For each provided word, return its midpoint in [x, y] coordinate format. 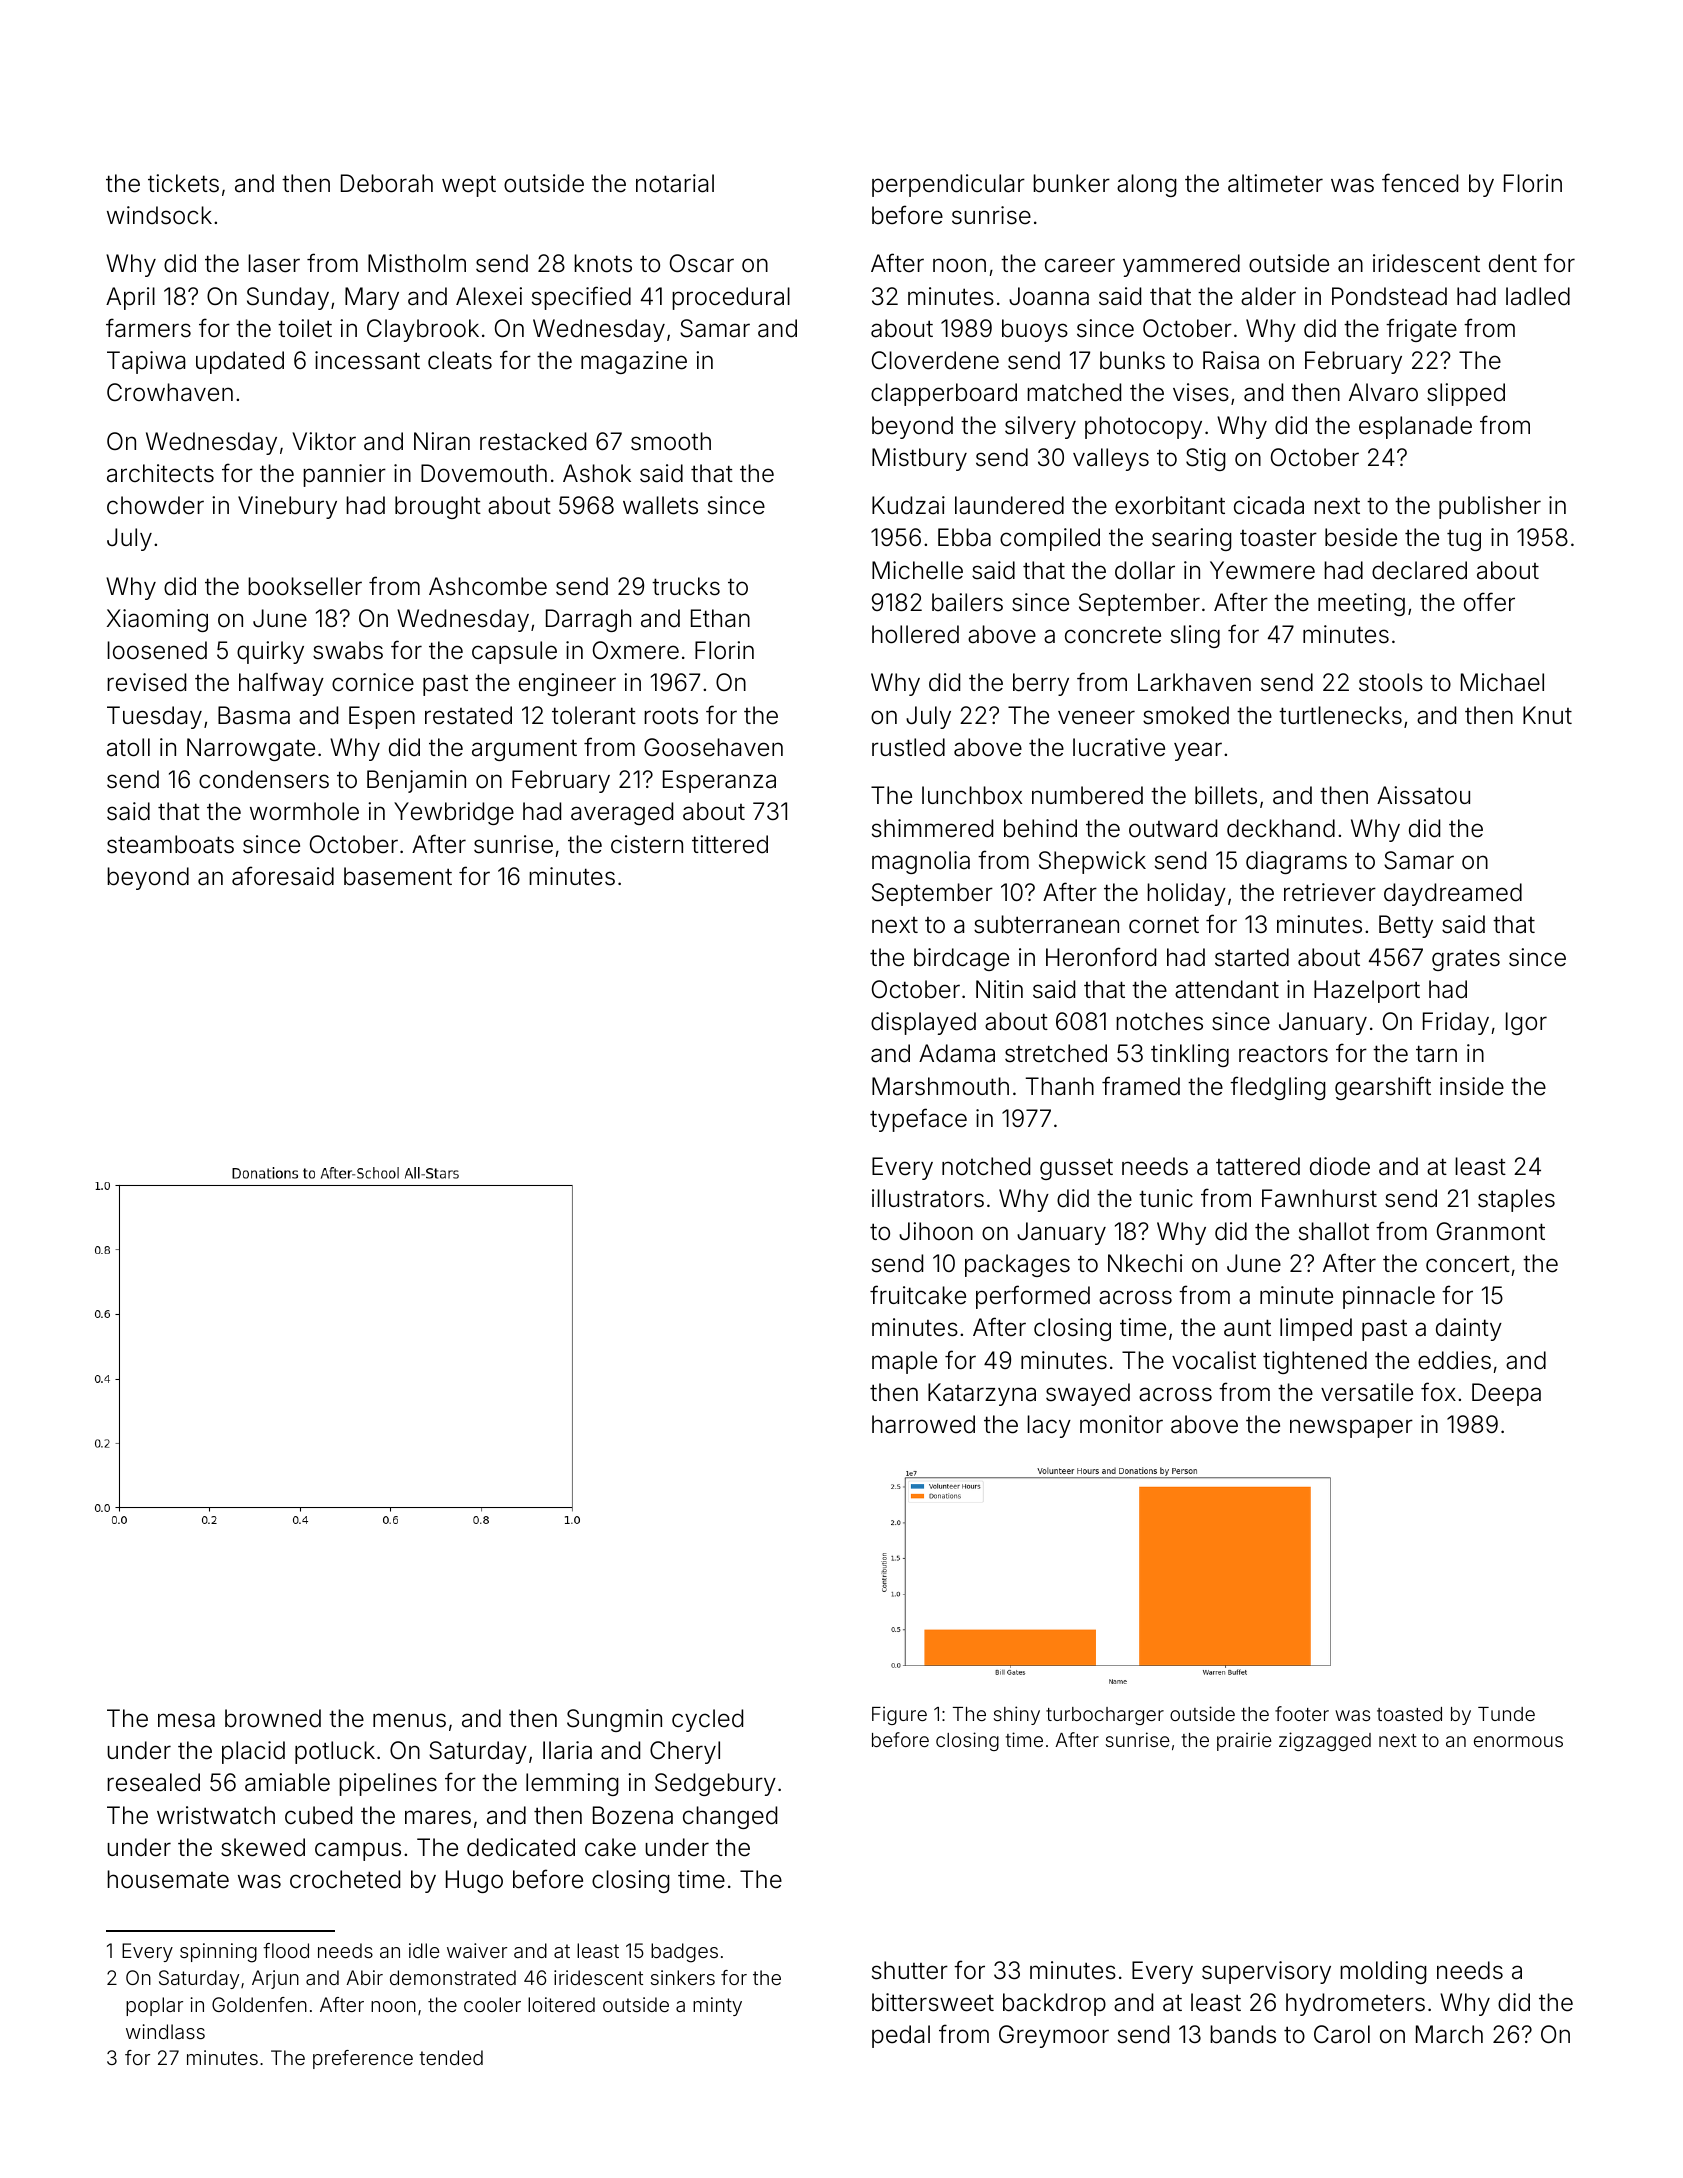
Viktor [324, 441]
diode [1340, 1166]
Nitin [999, 989]
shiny [1017, 1715]
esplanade [1415, 427]
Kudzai [908, 505]
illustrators [928, 1198]
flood [286, 1950]
